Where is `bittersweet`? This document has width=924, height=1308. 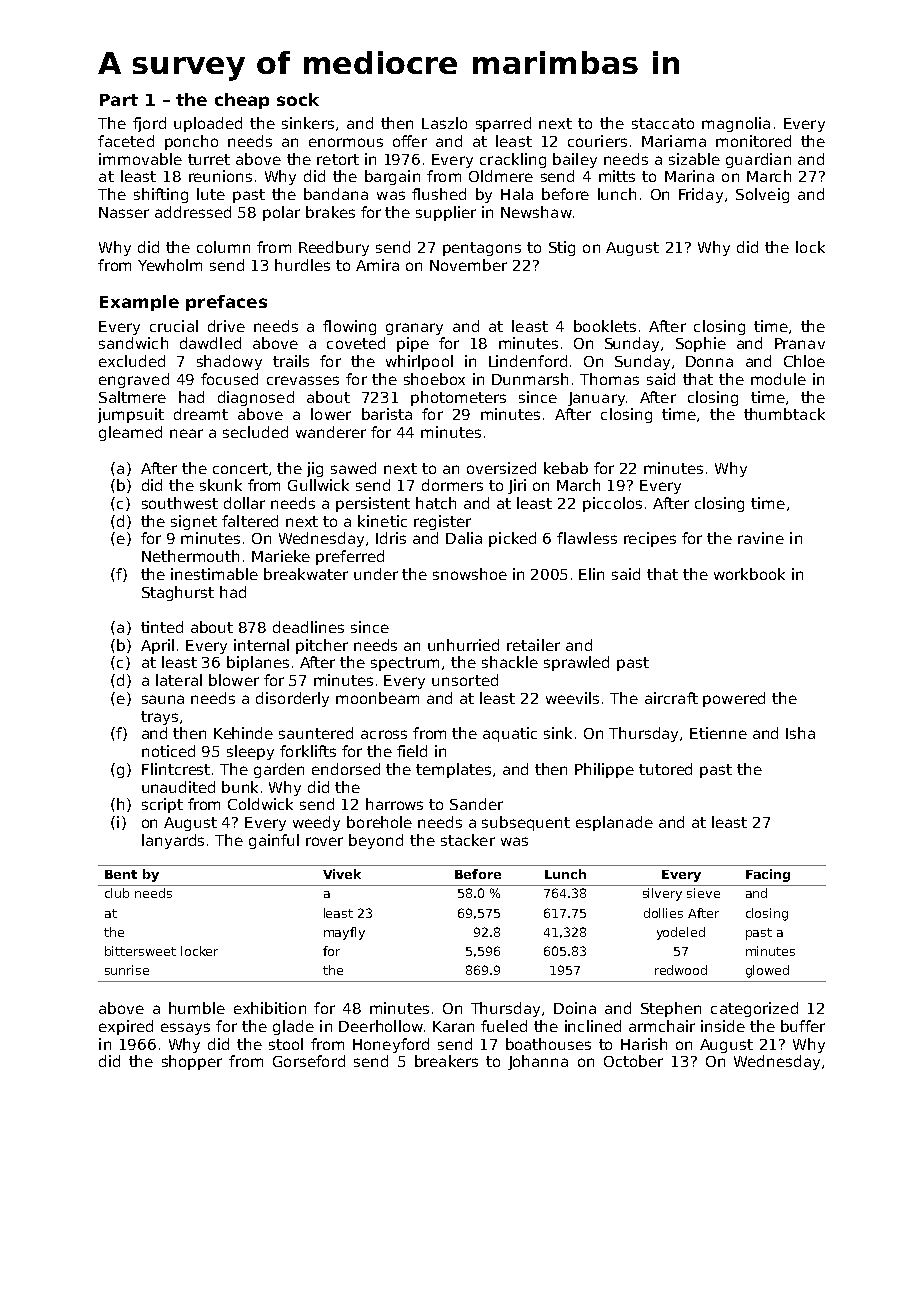 bittersweet is located at coordinates (140, 951).
